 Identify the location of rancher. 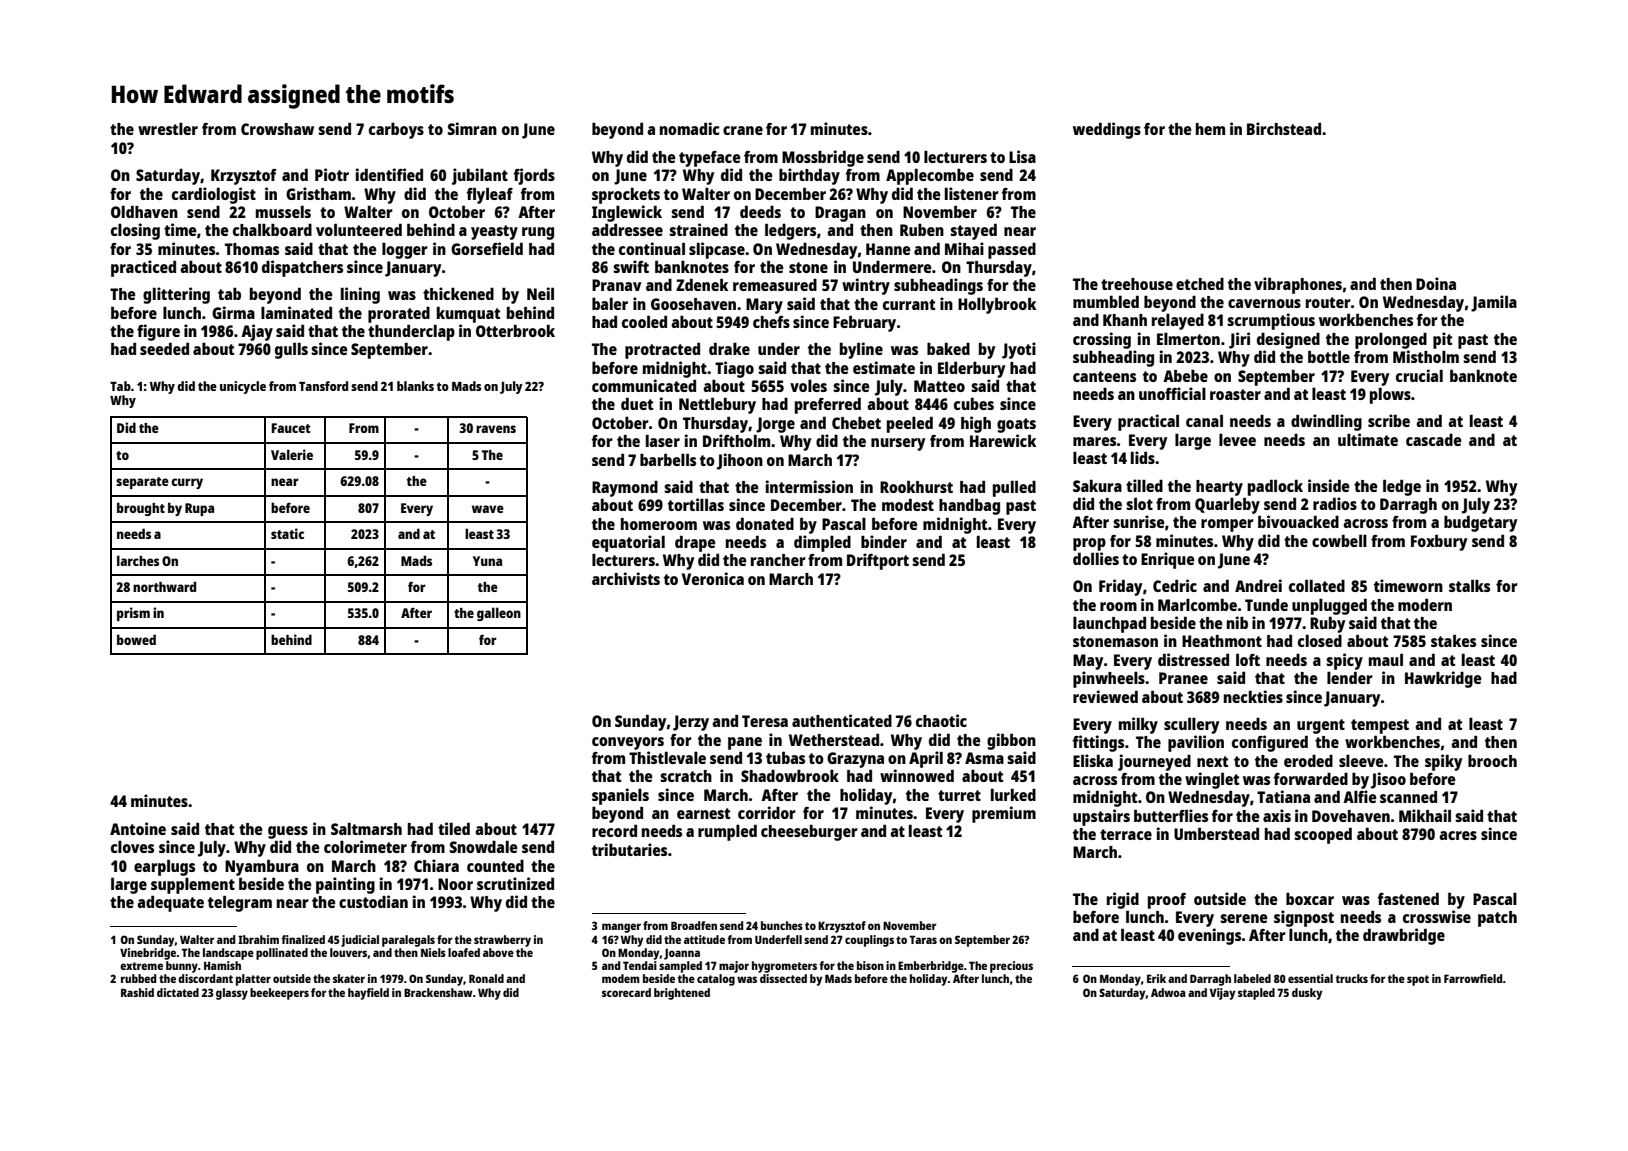
(778, 560).
